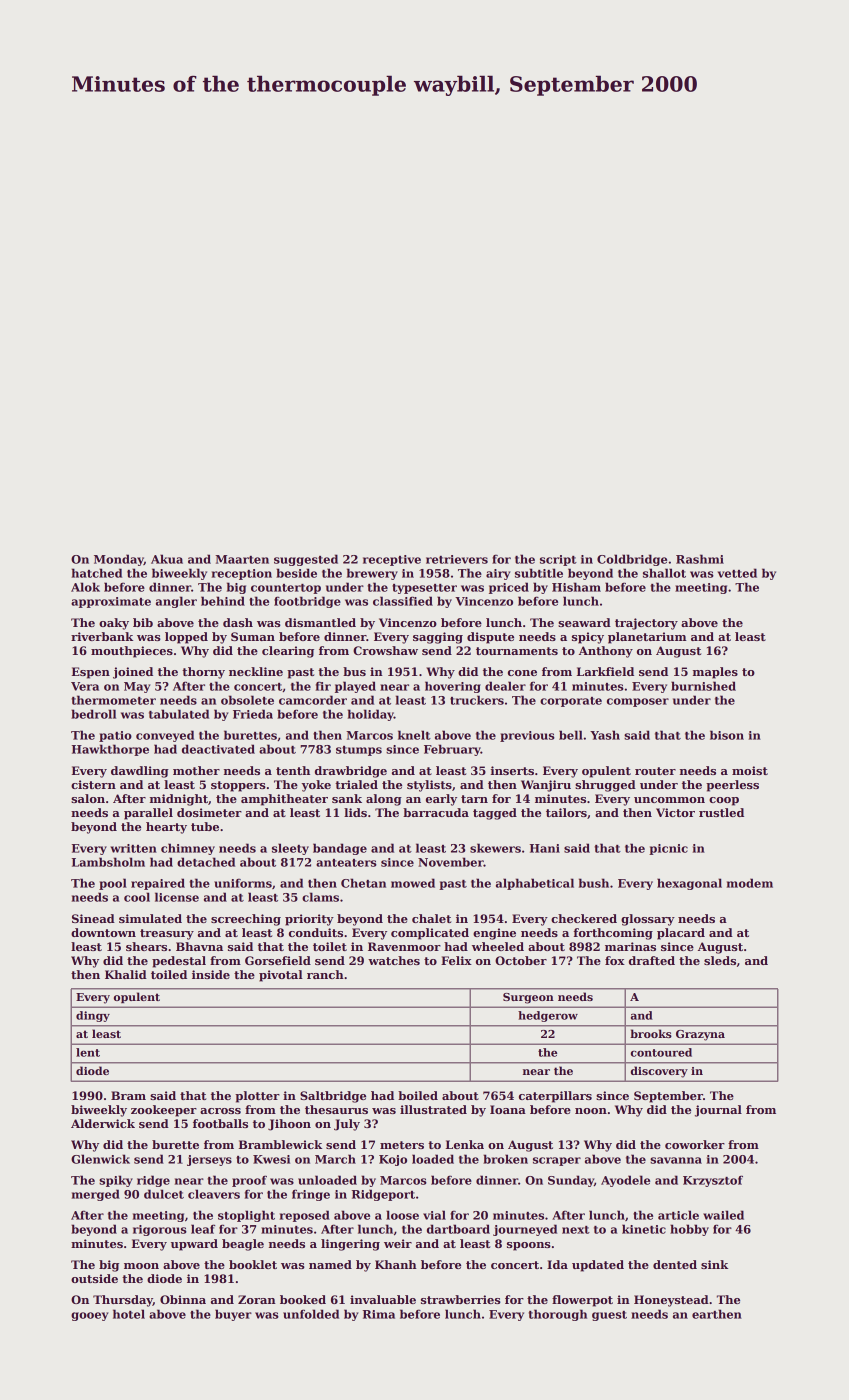  Describe the element at coordinates (558, 560) in the screenshot. I see `script` at that location.
